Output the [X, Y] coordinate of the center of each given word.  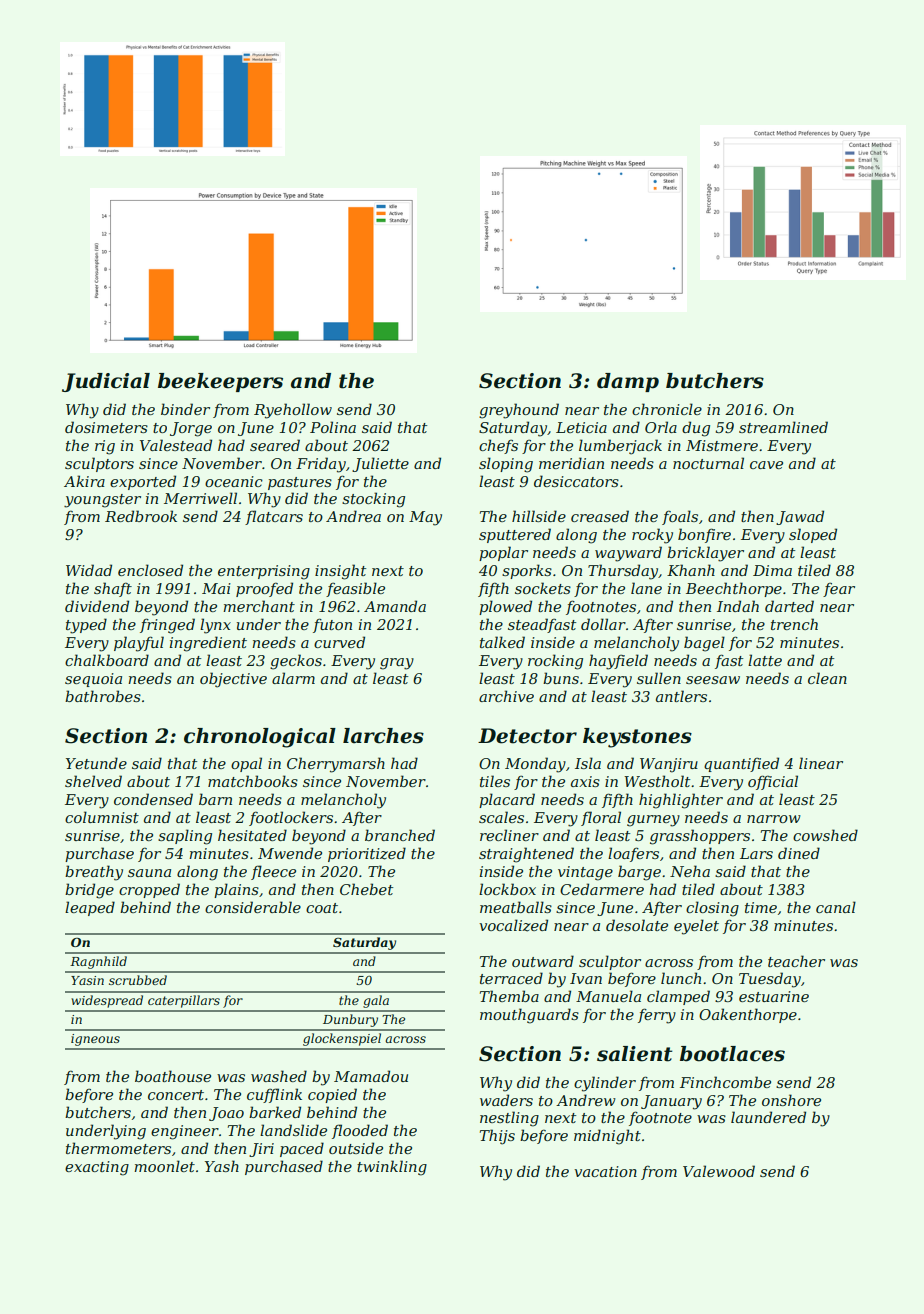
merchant [259, 606]
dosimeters [106, 427]
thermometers [118, 1148]
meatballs [516, 907]
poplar [503, 553]
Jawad [800, 517]
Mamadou [371, 1076]
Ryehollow [293, 411]
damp [628, 382]
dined [799, 853]
